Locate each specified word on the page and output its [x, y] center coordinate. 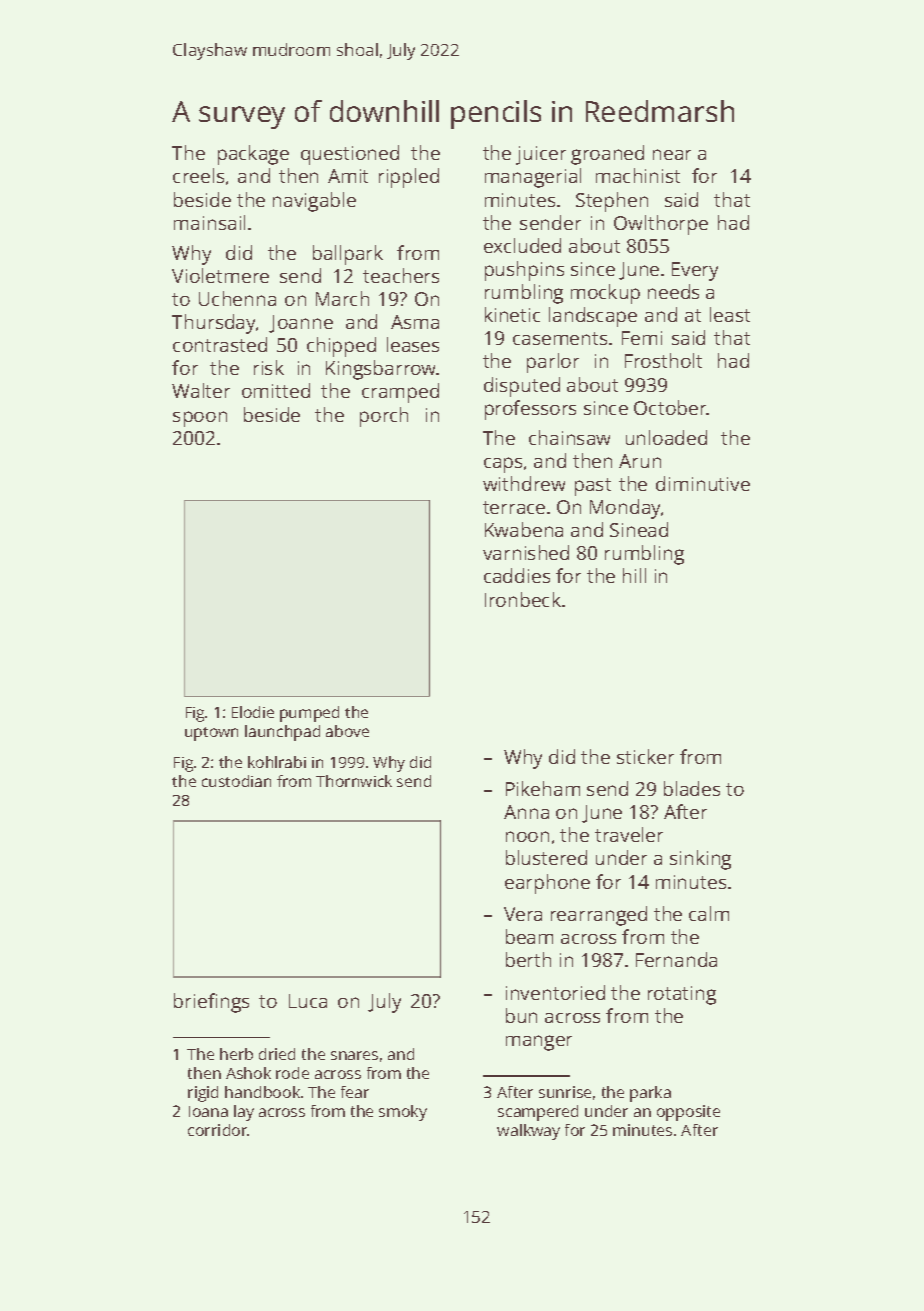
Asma [415, 322]
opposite [688, 1113]
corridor [218, 1130]
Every [695, 271]
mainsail [209, 222]
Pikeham [543, 788]
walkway [528, 1132]
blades [692, 788]
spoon [200, 419]
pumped [309, 714]
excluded [522, 245]
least [730, 314]
